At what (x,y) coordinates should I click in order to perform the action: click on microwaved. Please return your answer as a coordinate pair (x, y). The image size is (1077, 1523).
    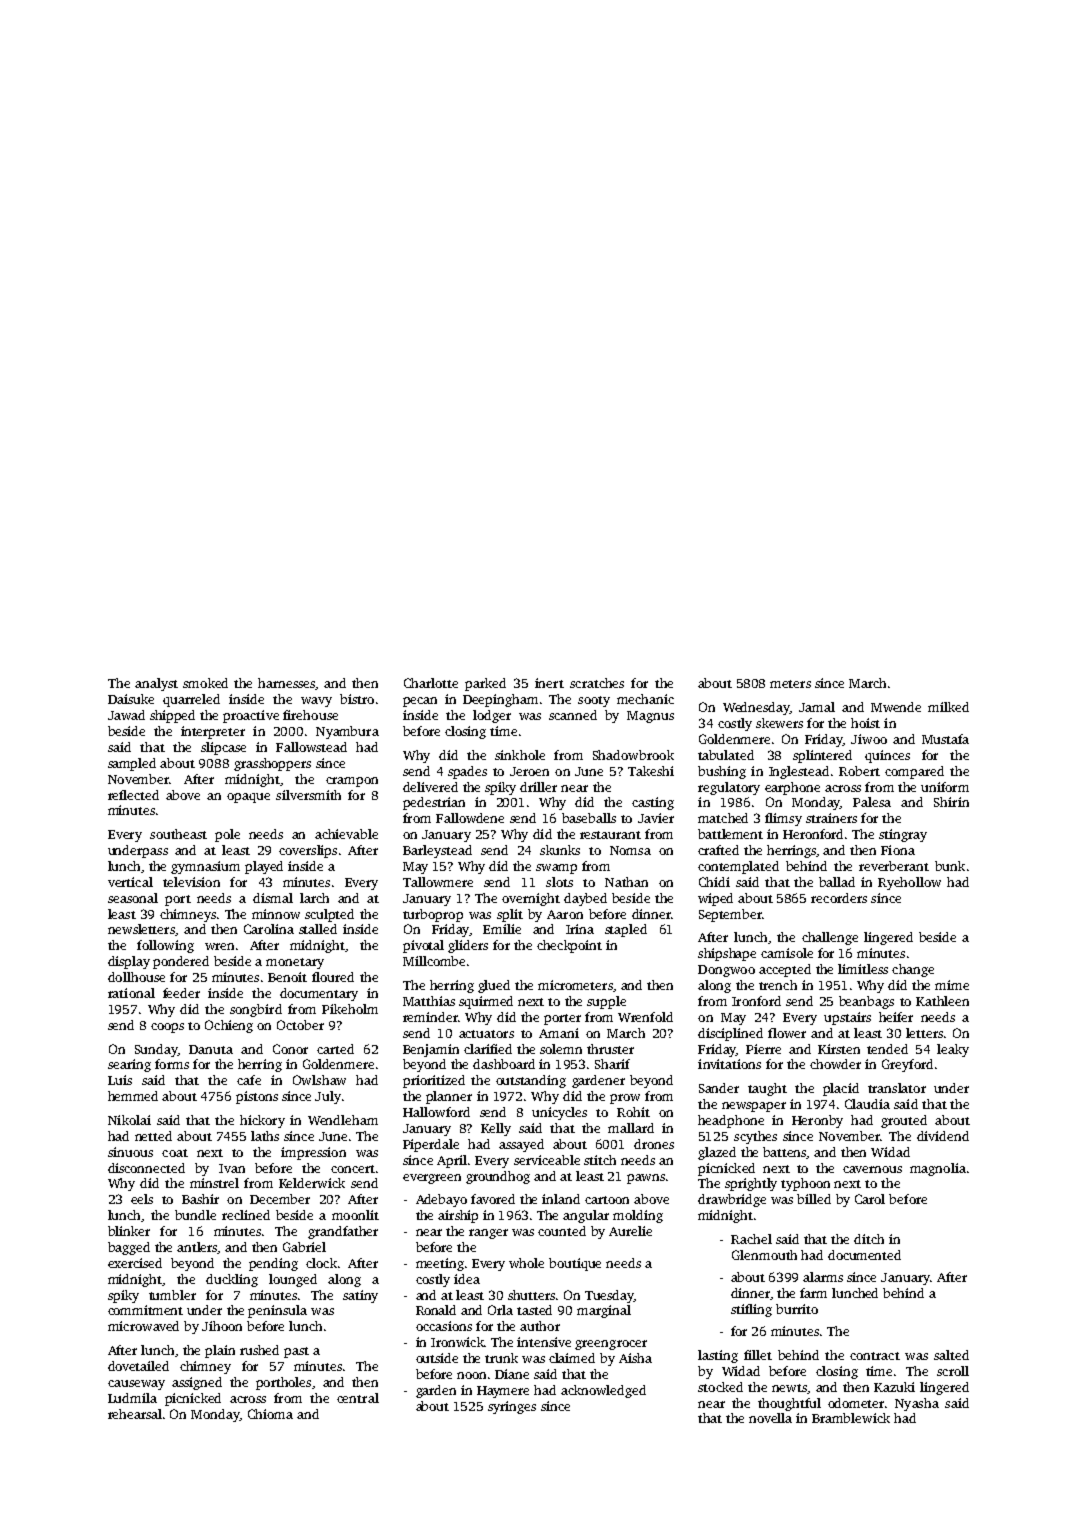
    Looking at the image, I should click on (143, 1326).
